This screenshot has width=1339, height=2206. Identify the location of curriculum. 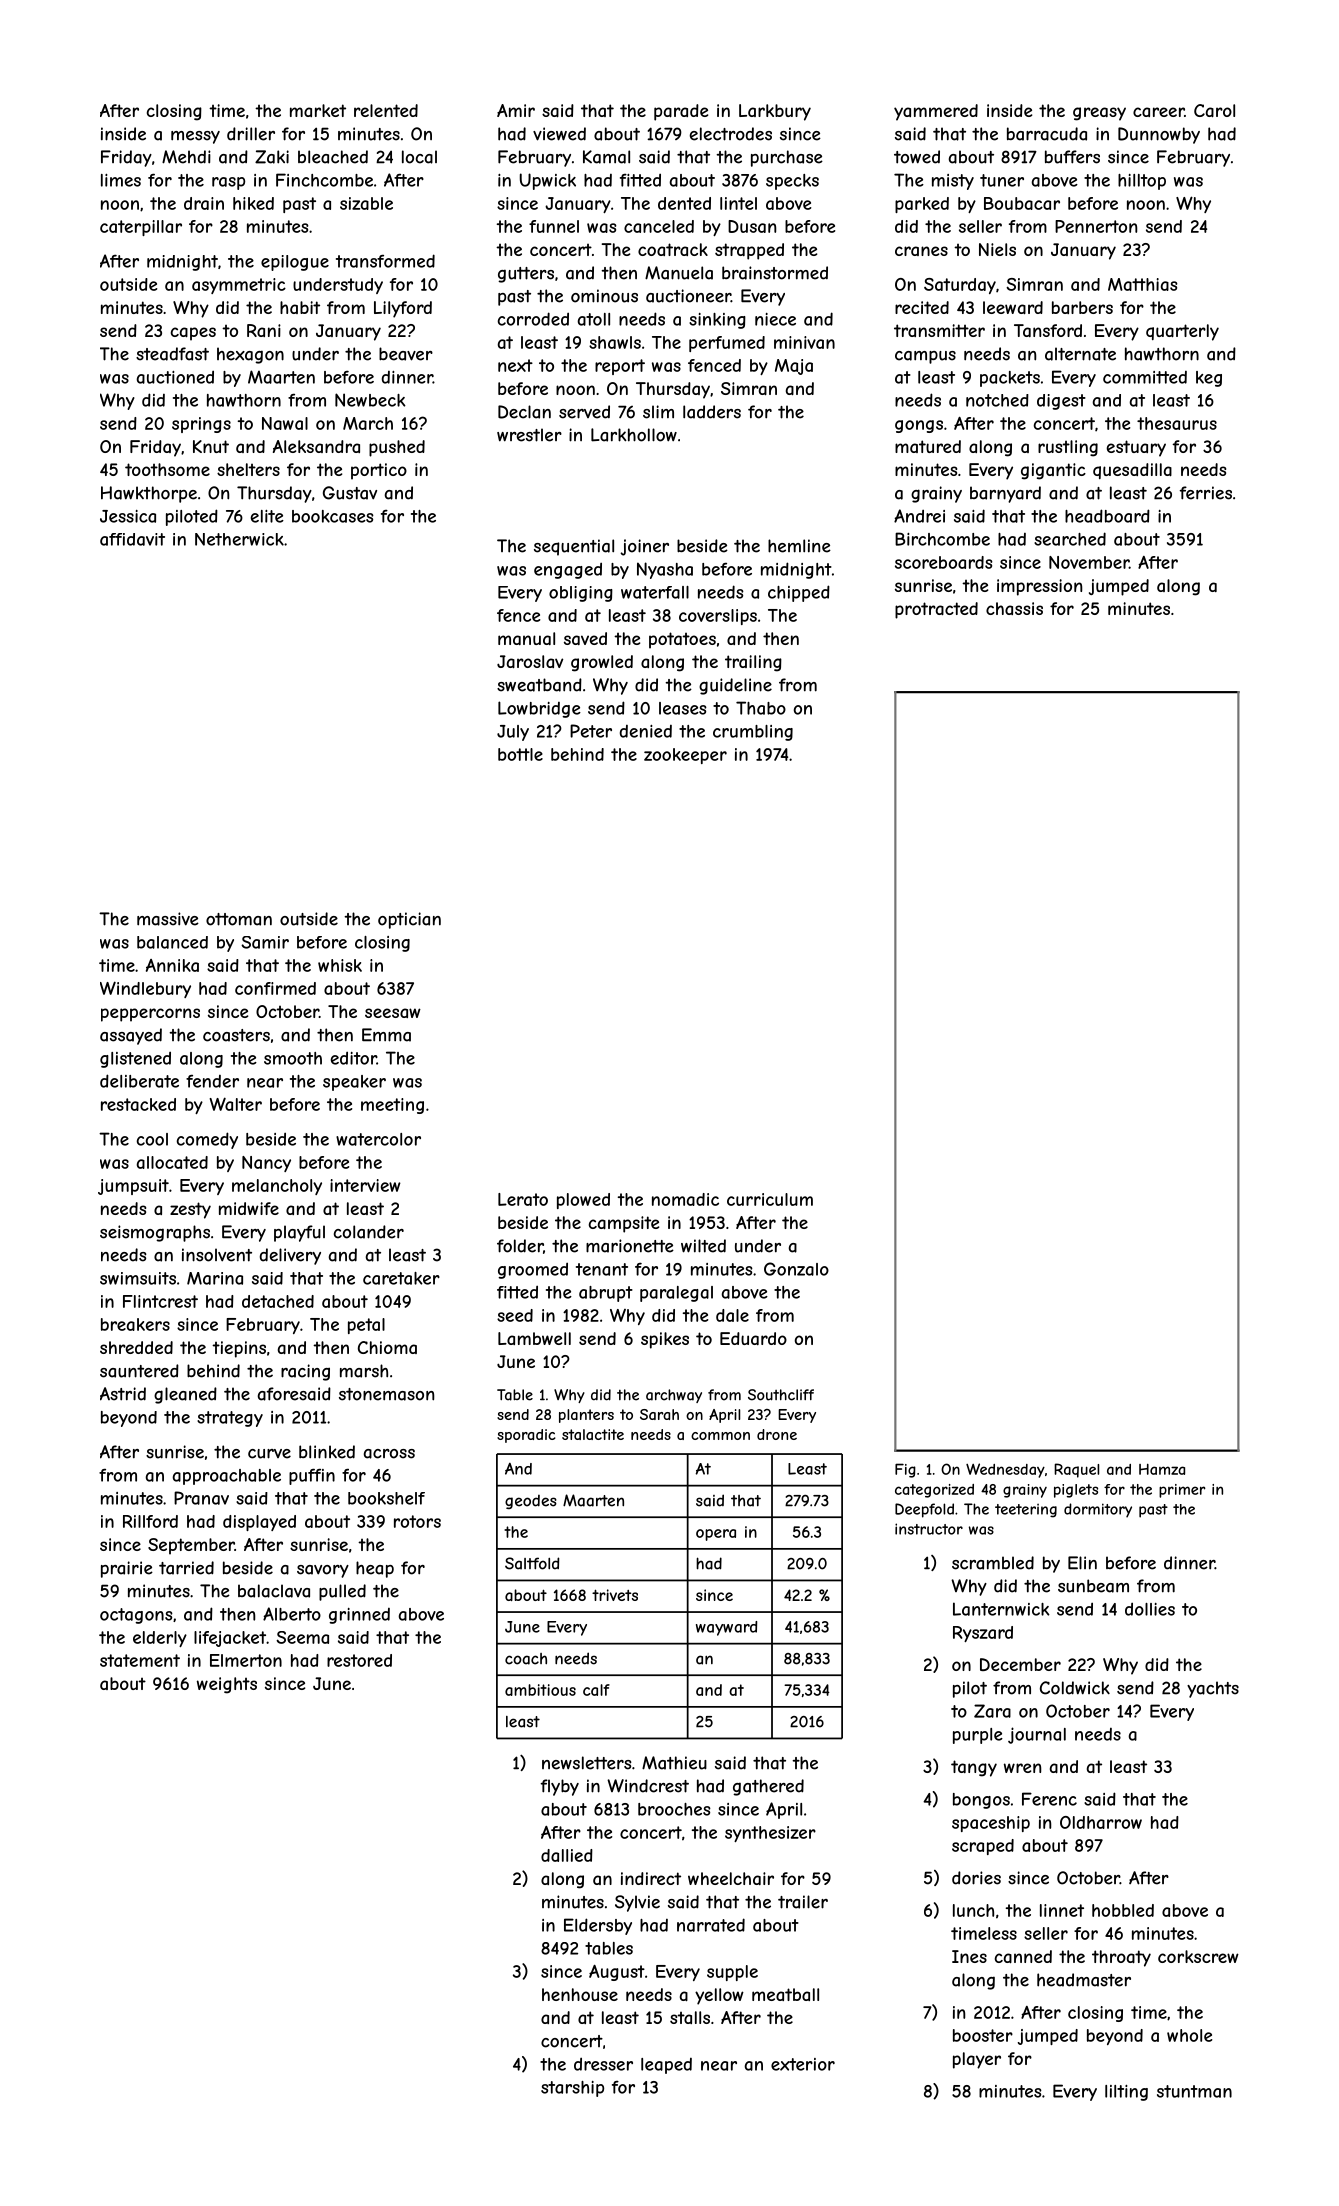
(770, 1199).
